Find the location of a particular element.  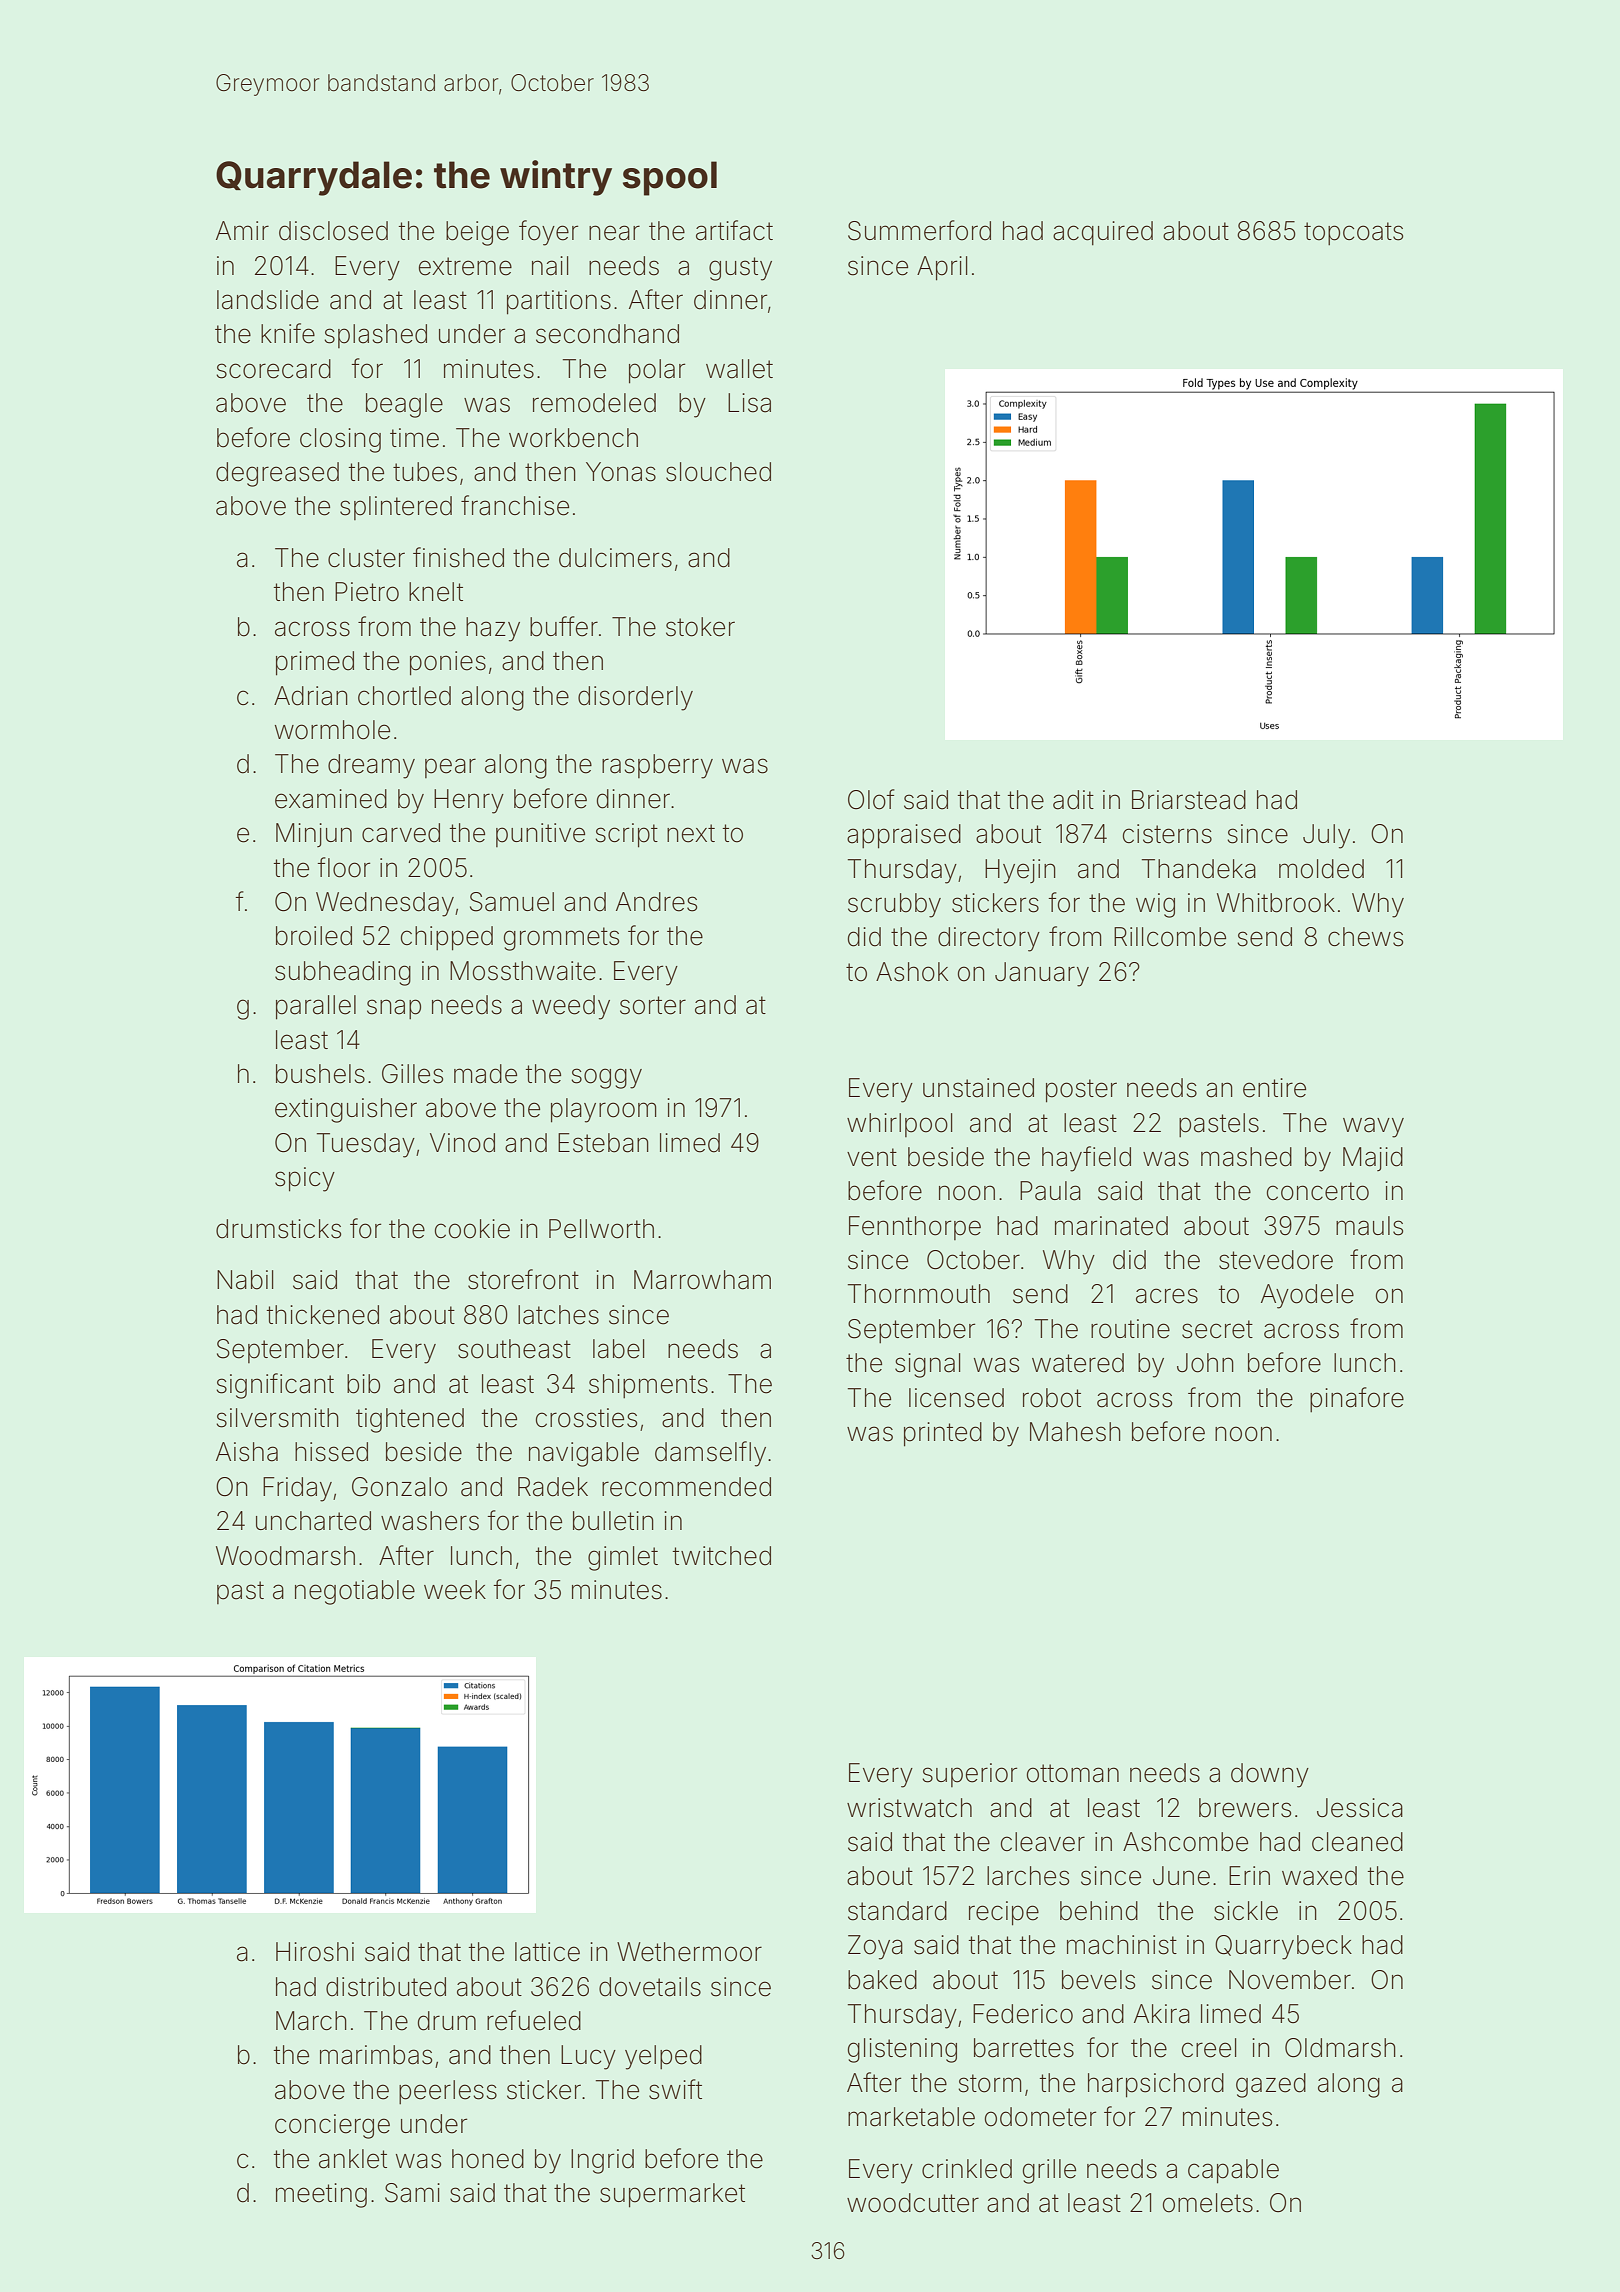

Majid is located at coordinates (1373, 1159).
